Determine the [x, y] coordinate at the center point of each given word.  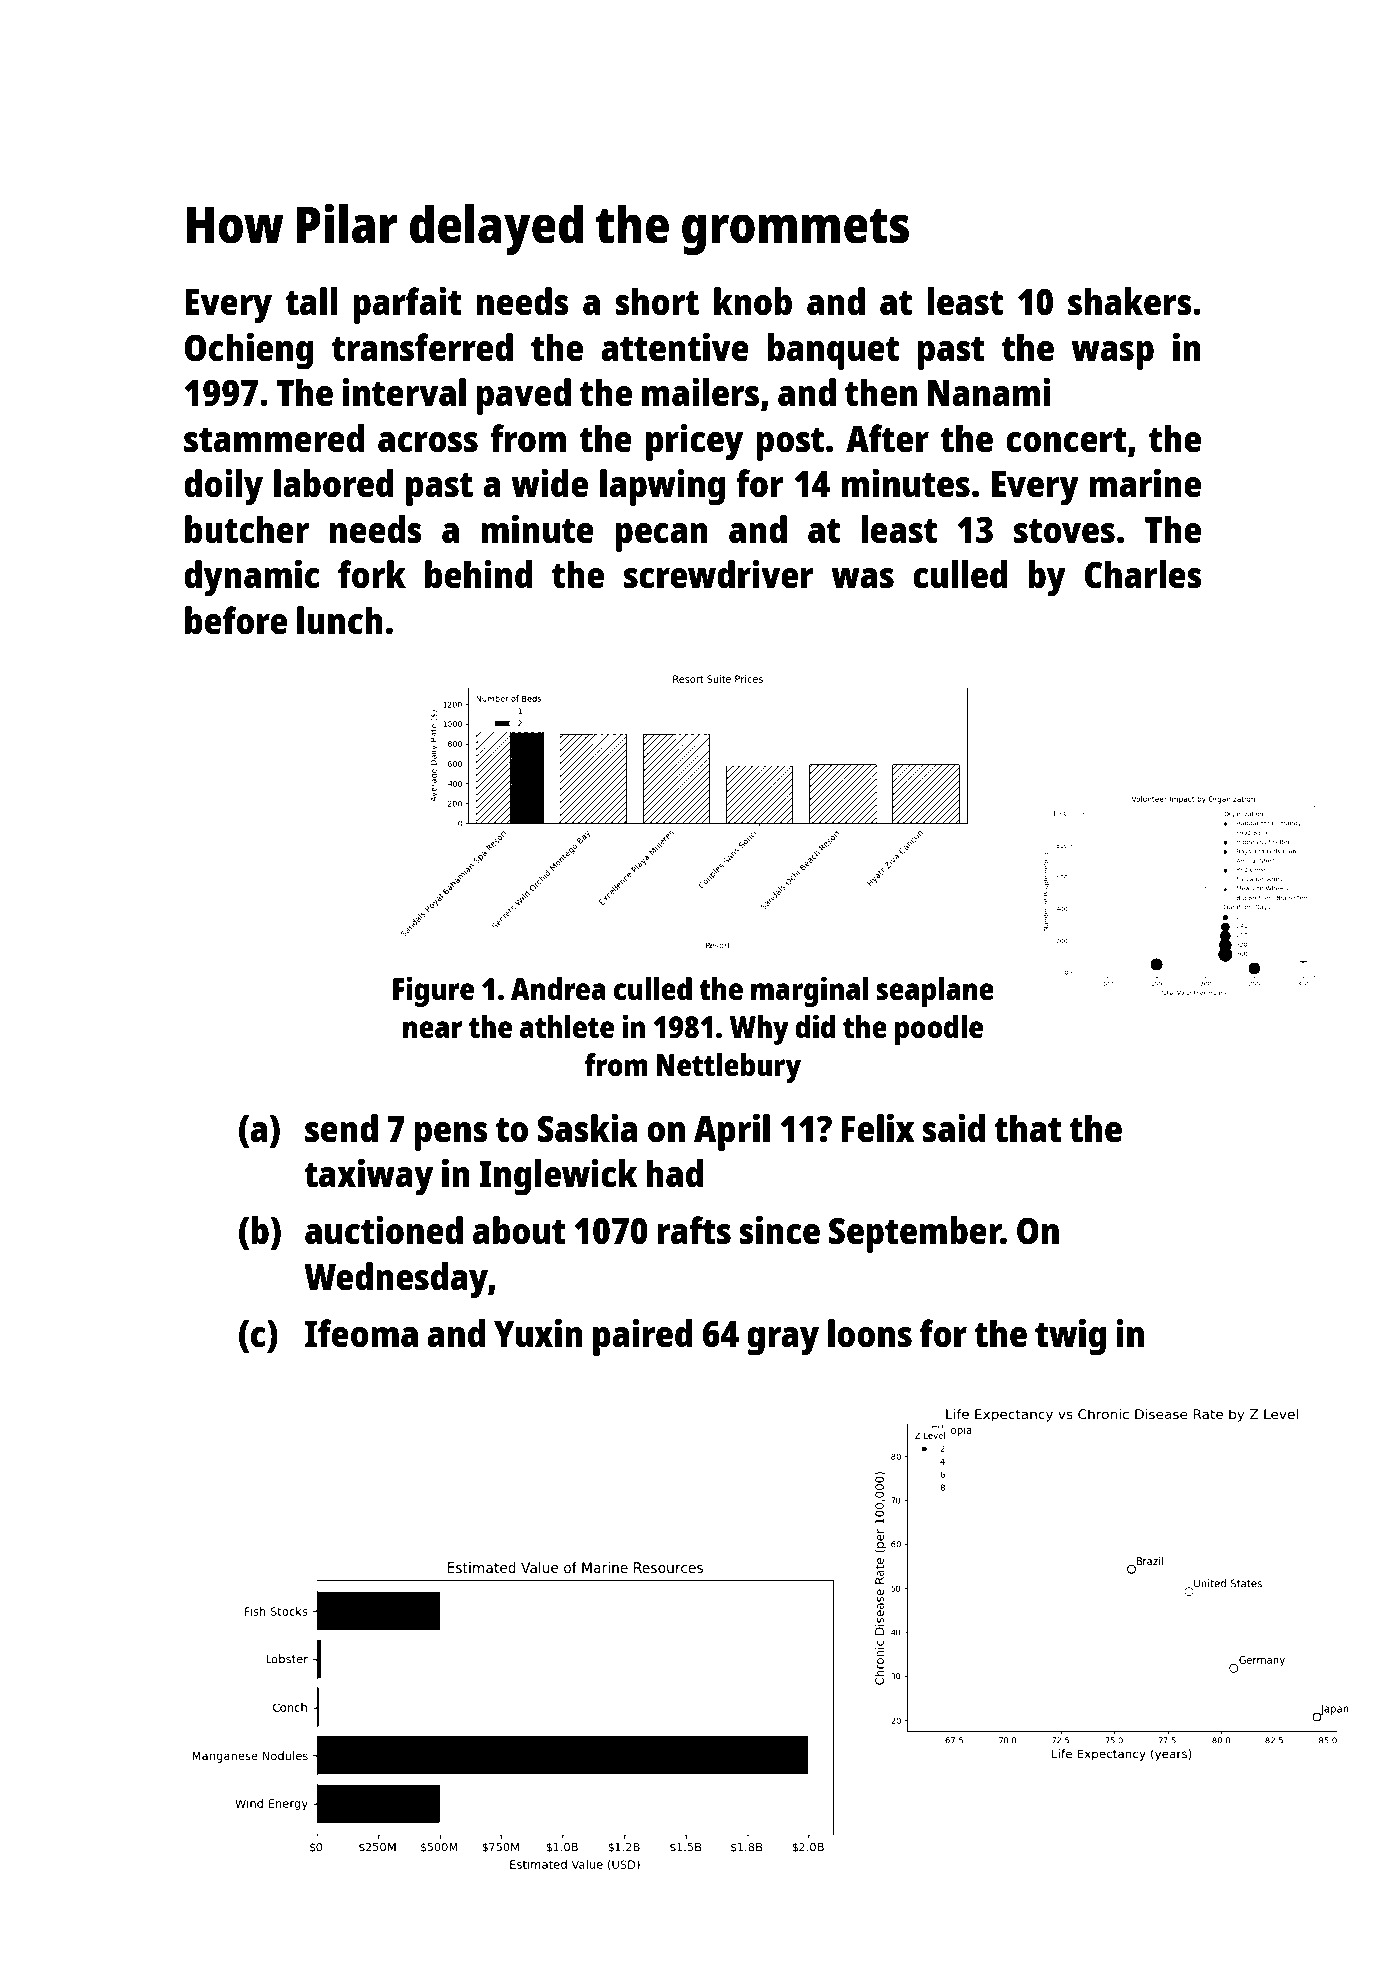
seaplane [935, 992]
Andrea [558, 989]
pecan [661, 537]
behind [479, 574]
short [657, 301]
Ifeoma [361, 1333]
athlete [567, 1027]
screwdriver [719, 574]
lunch [340, 620]
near [432, 1029]
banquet [833, 351]
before [236, 620]
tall [311, 301]
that [1027, 1128]
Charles [1143, 574]
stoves [1064, 531]
